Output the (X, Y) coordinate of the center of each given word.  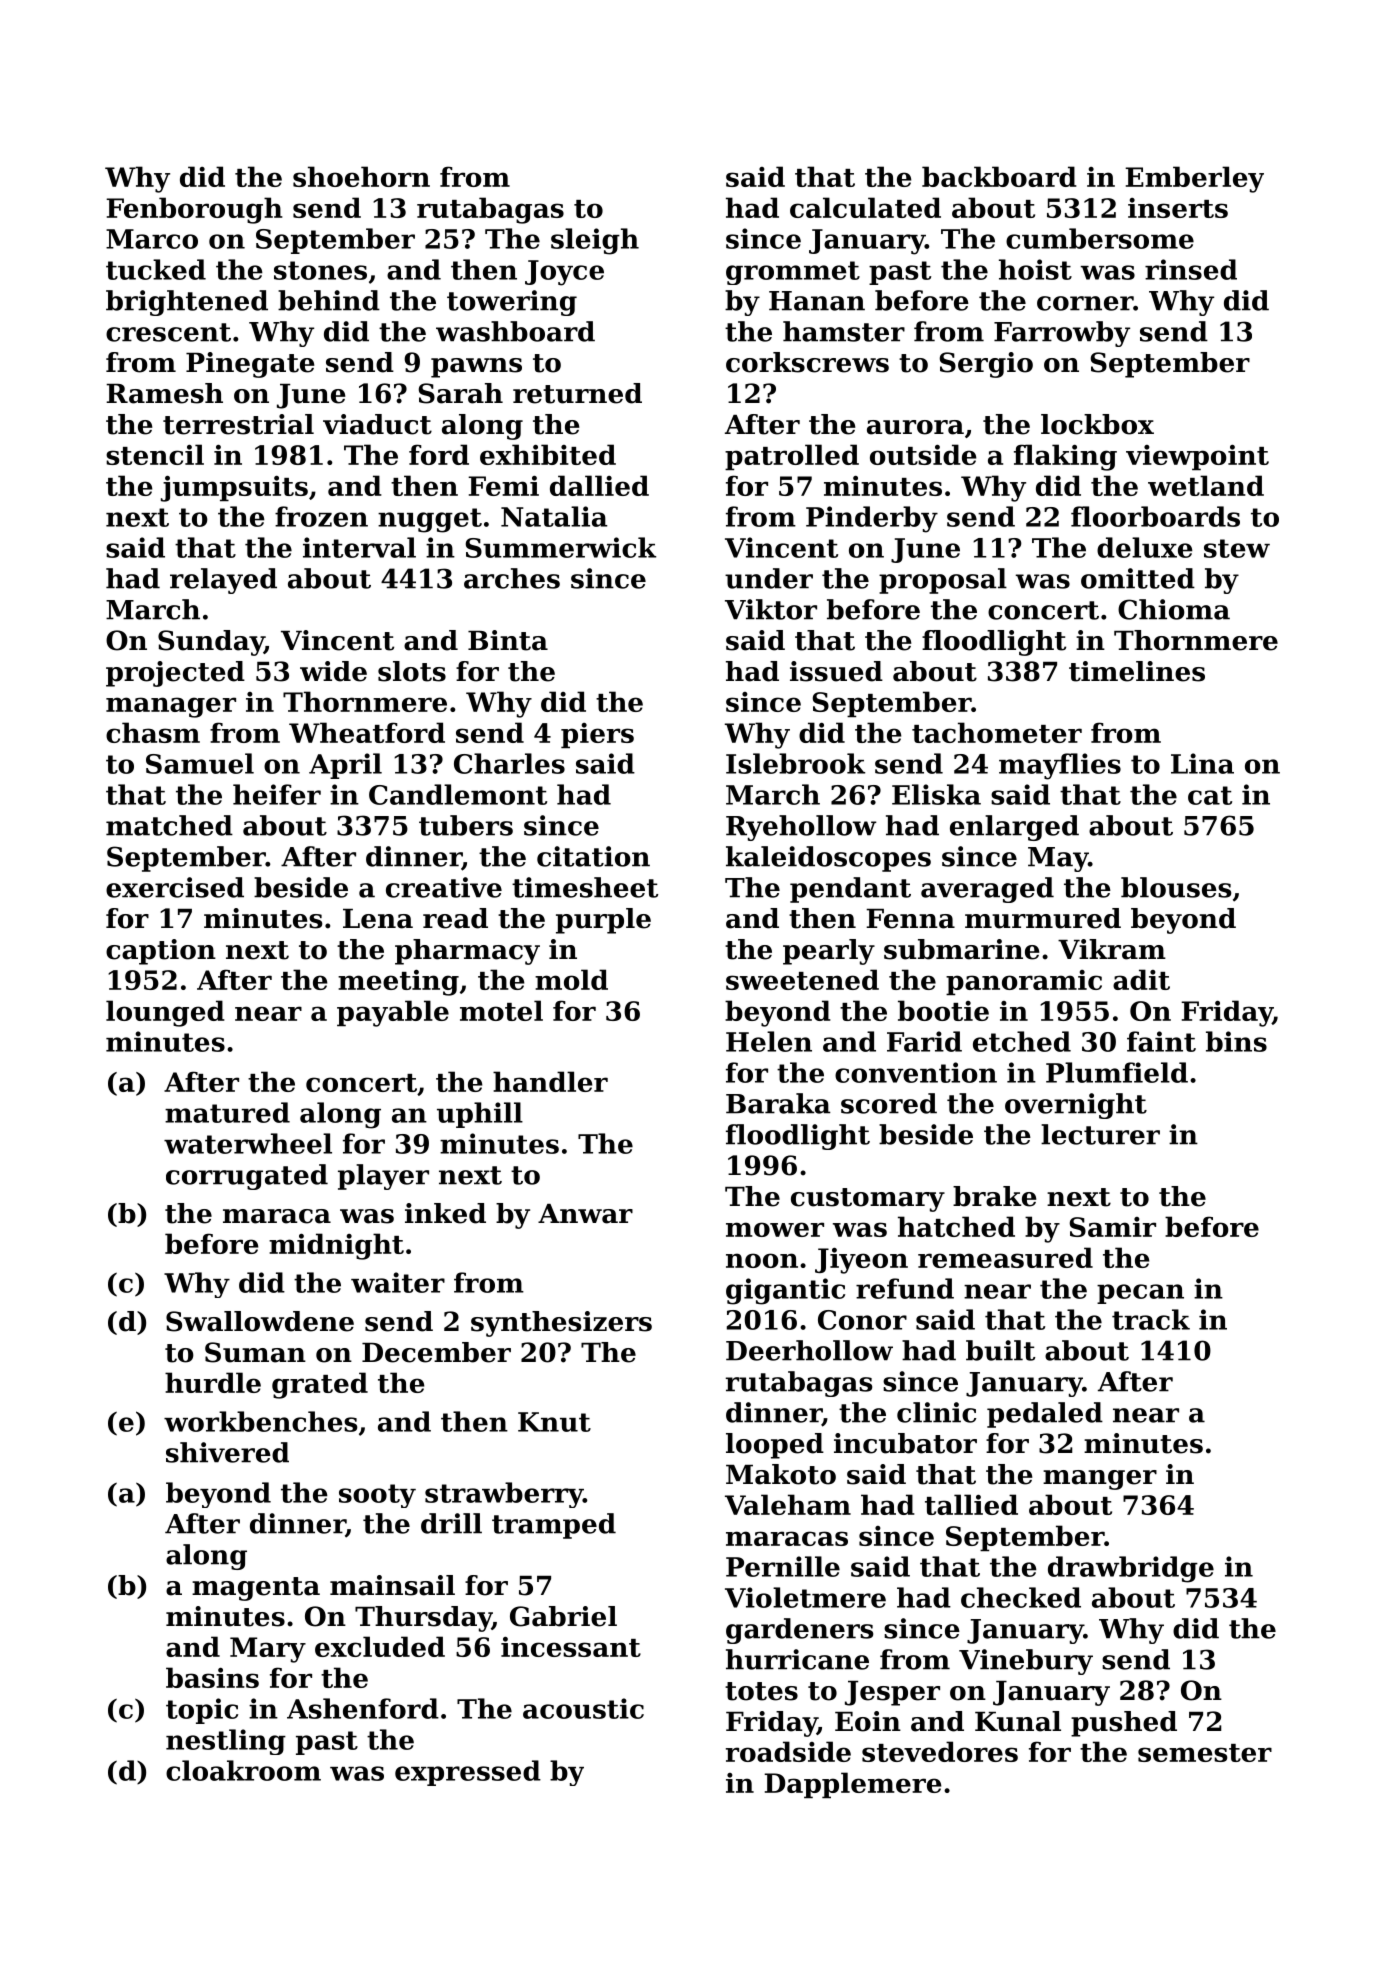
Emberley (1194, 179)
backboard (999, 176)
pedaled (1045, 1415)
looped (775, 1446)
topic (202, 1711)
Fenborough (194, 210)
